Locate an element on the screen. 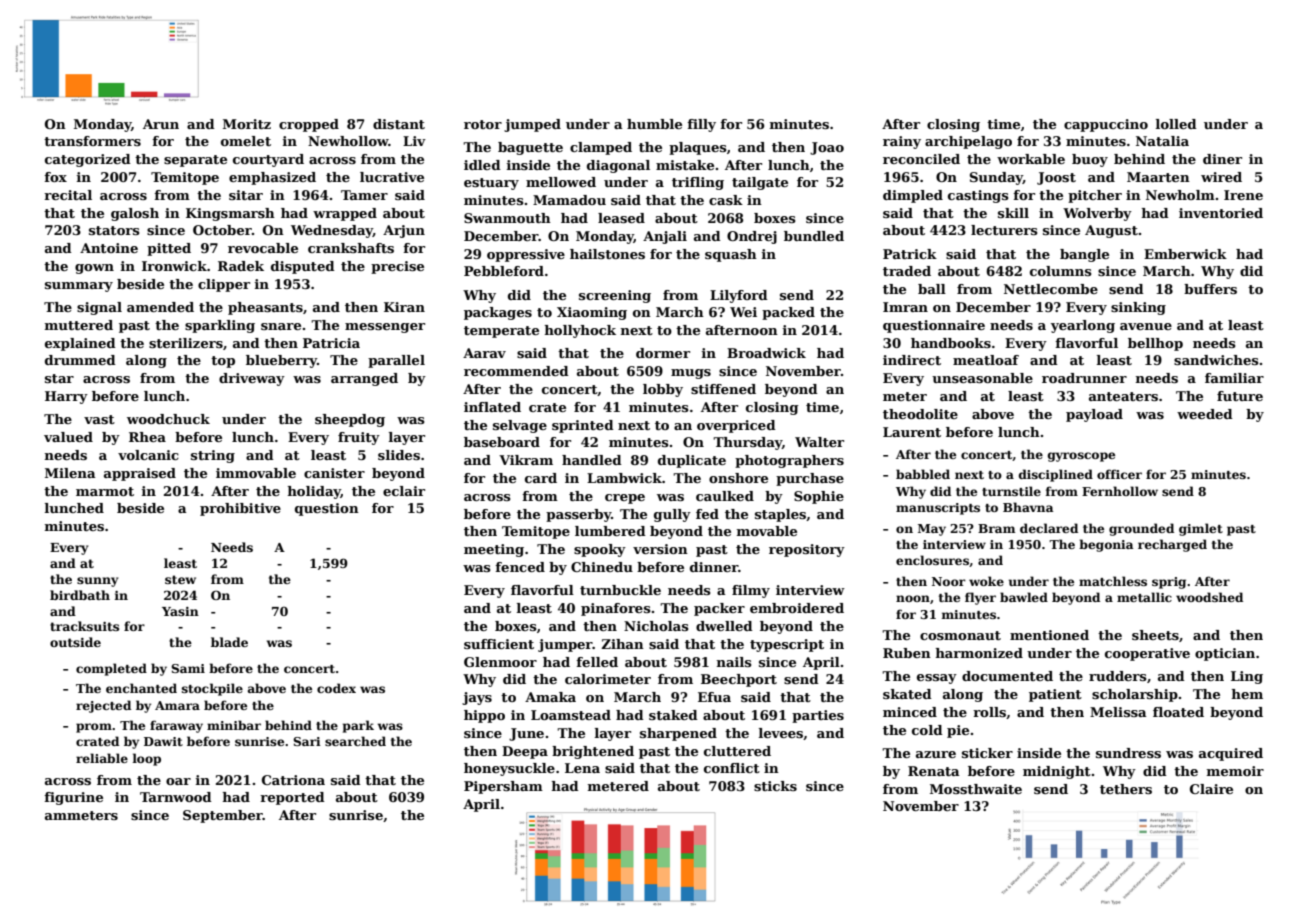  mentioned is located at coordinates (1049, 635).
